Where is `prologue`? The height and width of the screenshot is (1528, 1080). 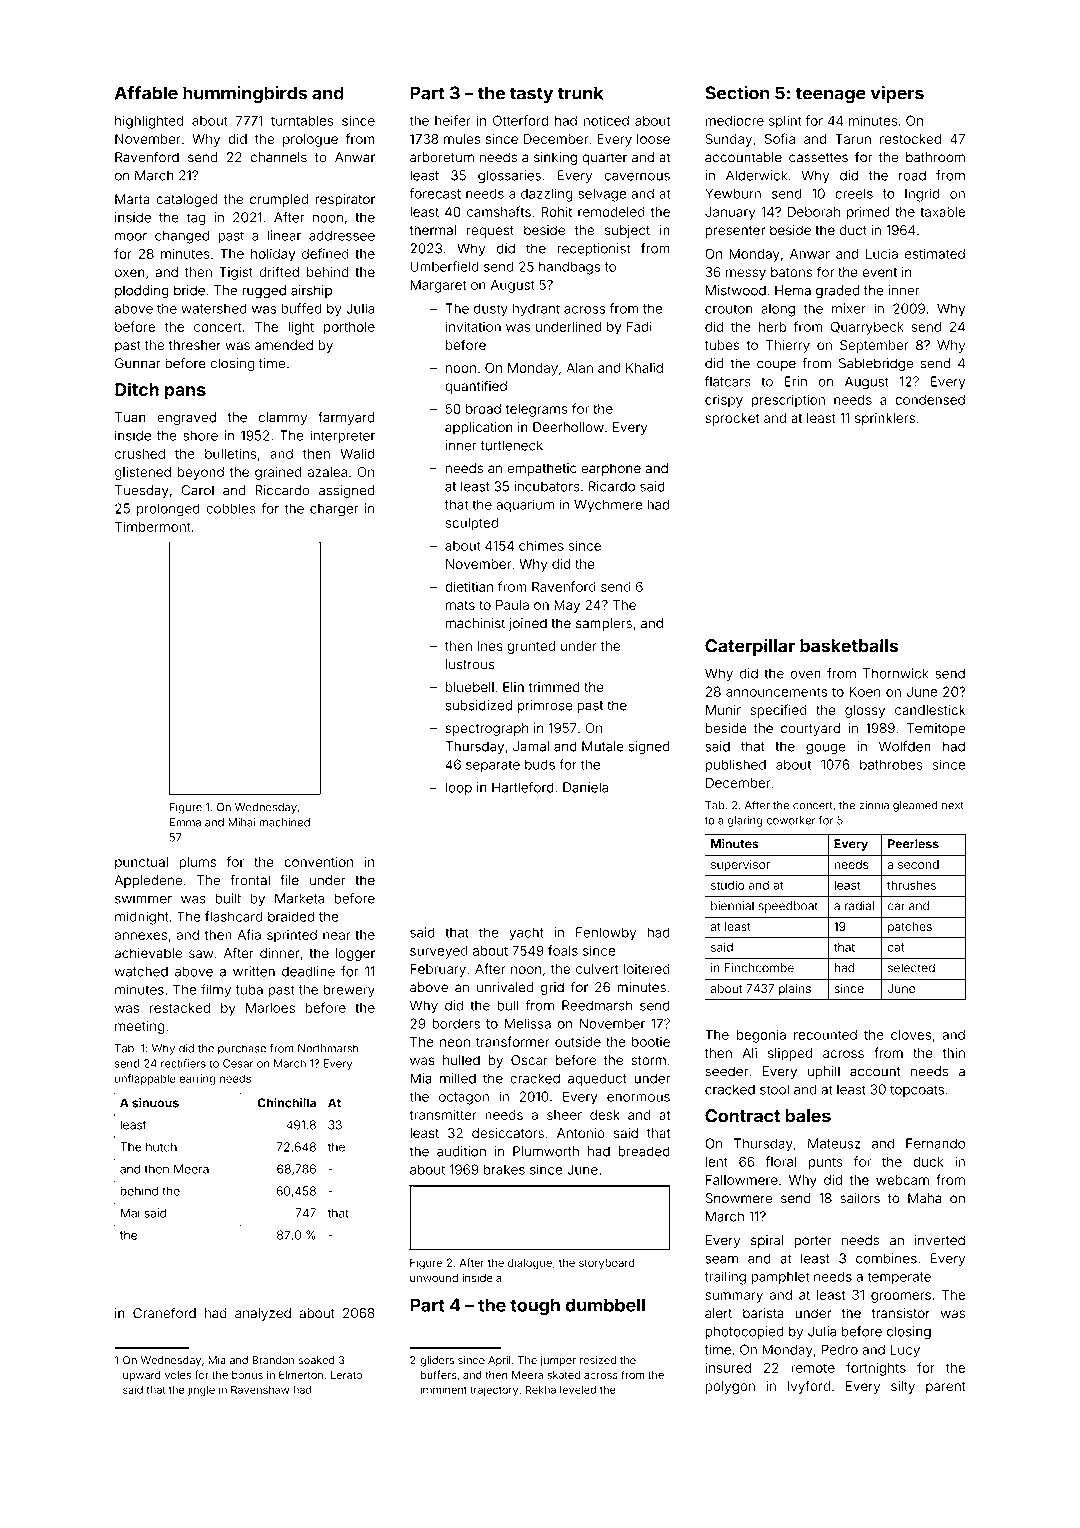
prologue is located at coordinates (310, 140).
